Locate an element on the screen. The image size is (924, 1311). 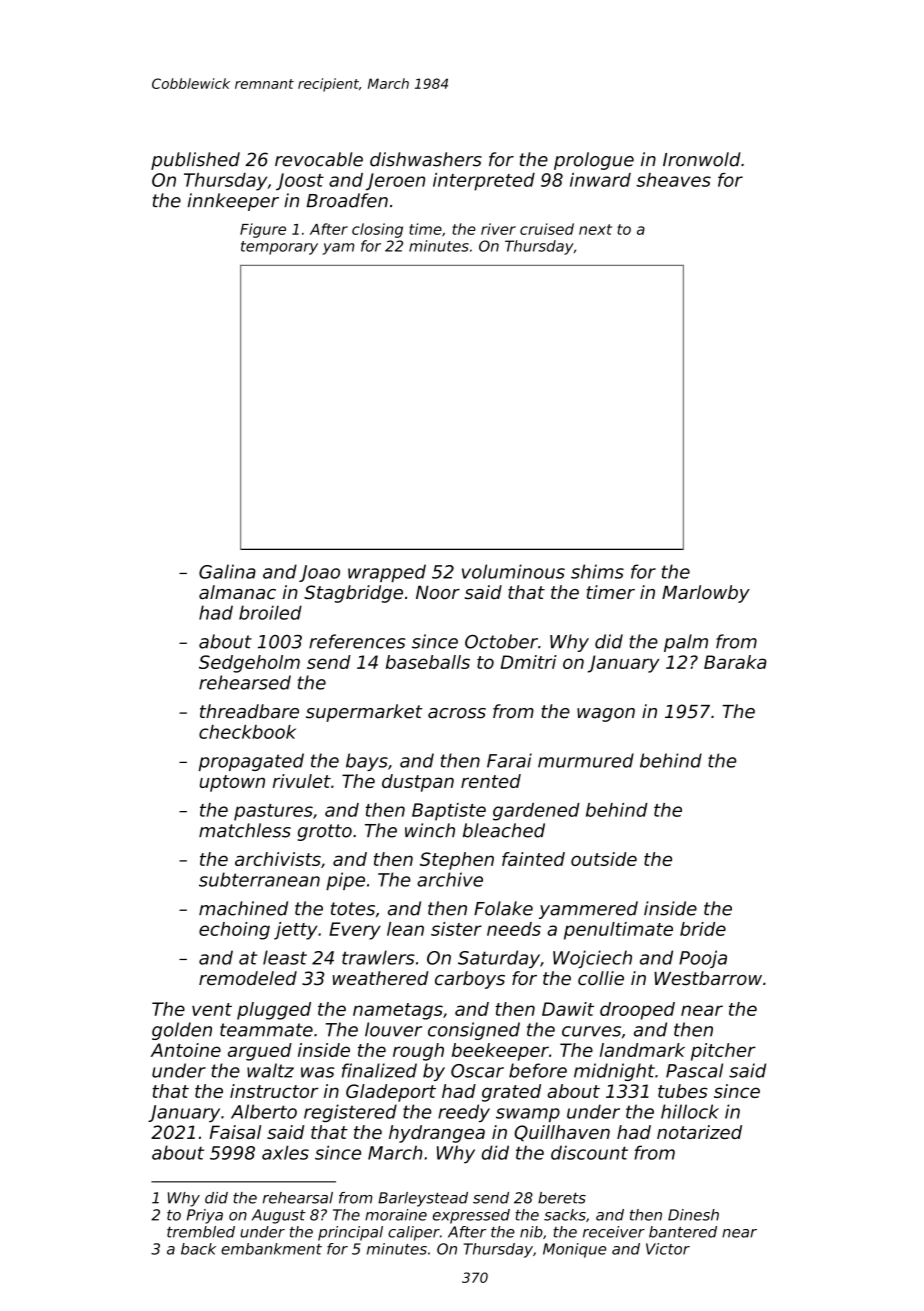
bride is located at coordinates (703, 929).
